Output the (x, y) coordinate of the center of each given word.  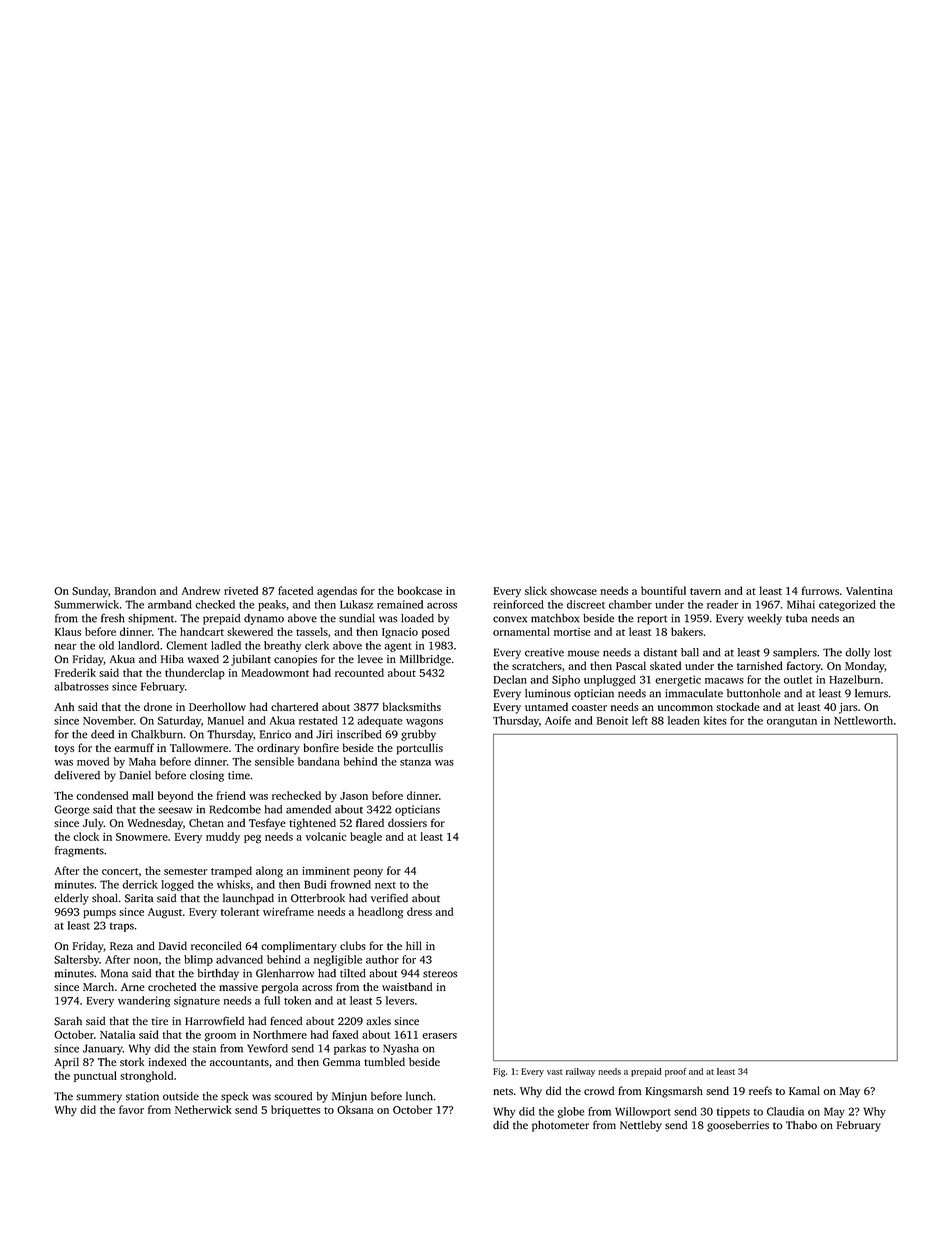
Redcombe (235, 809)
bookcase (420, 590)
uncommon (685, 708)
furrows (820, 590)
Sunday (90, 592)
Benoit (612, 720)
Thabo (801, 1125)
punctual (95, 1076)
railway (580, 1072)
